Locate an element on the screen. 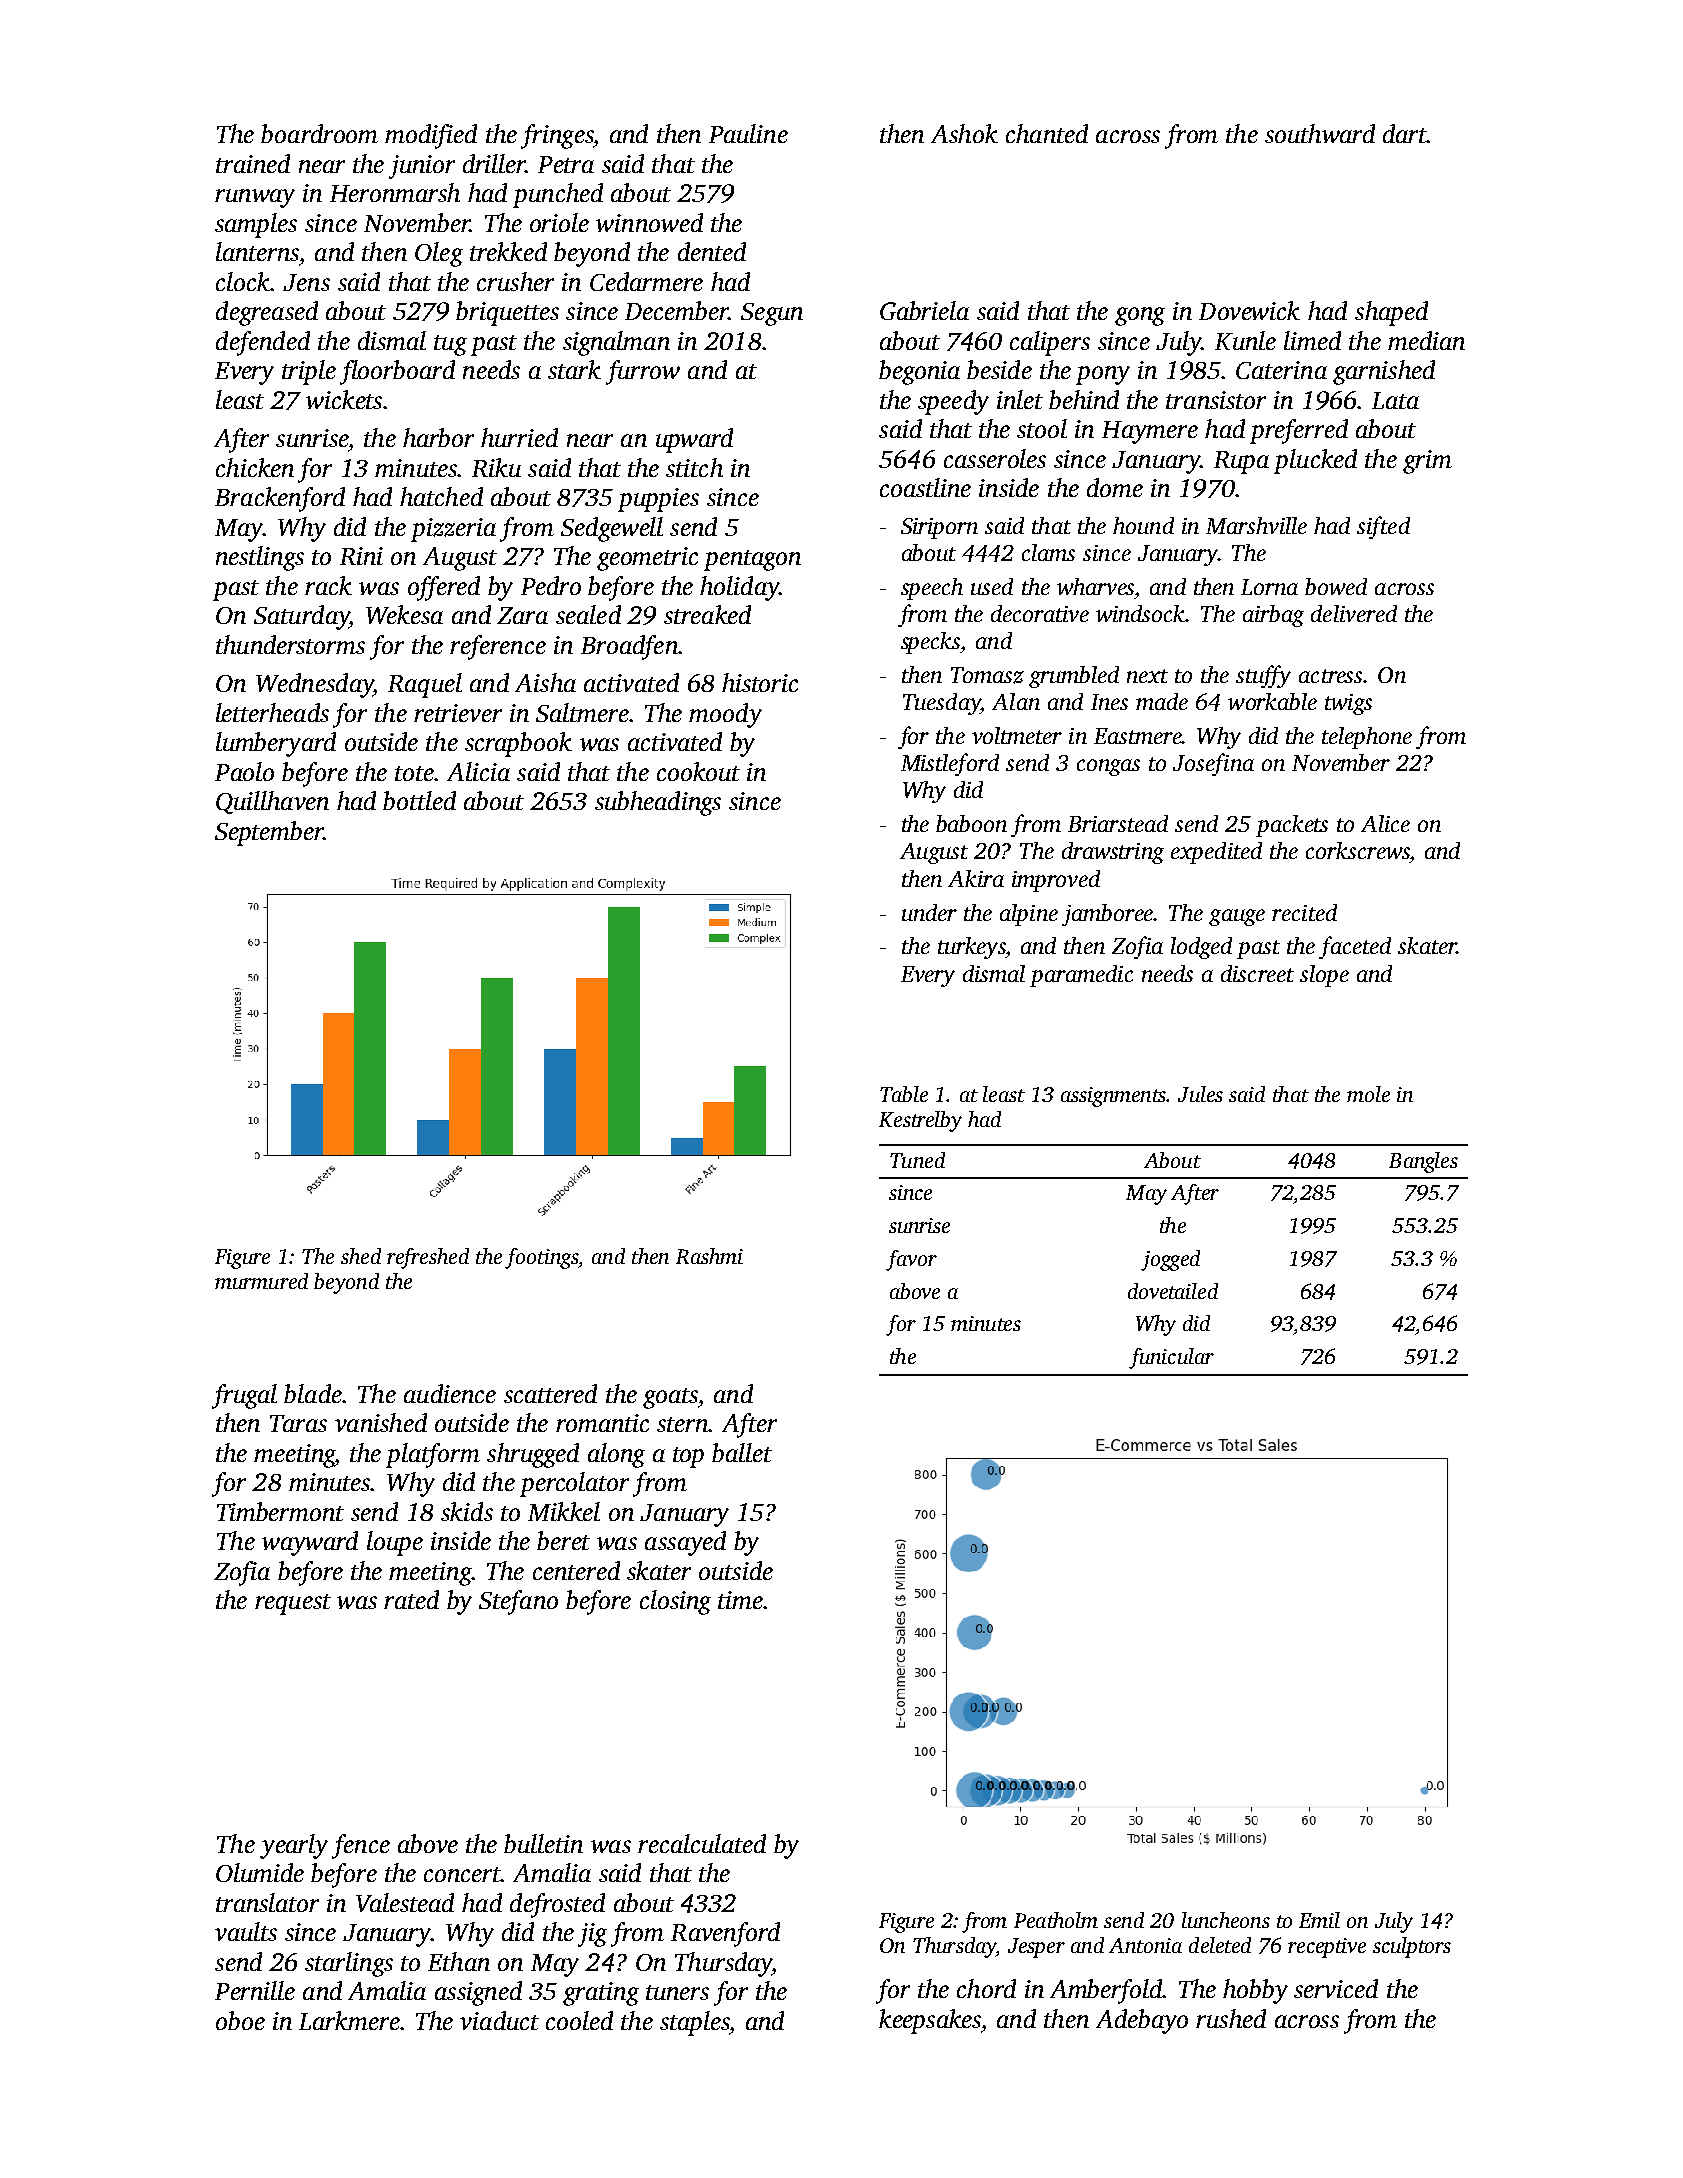 This screenshot has width=1683, height=2178. turkeys is located at coordinates (972, 948).
